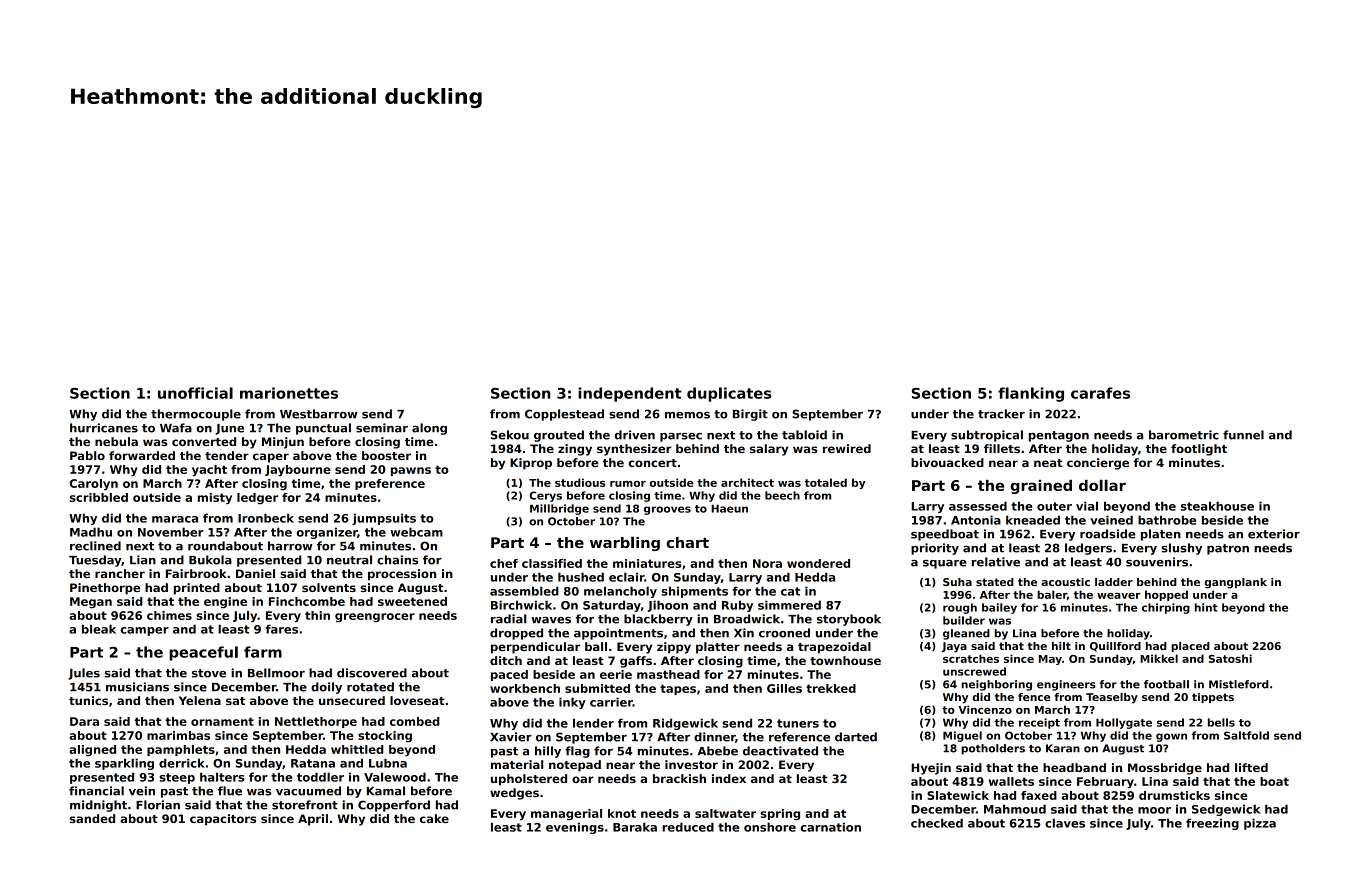 The height and width of the screenshot is (887, 1372). I want to click on wallets, so click(1011, 781).
